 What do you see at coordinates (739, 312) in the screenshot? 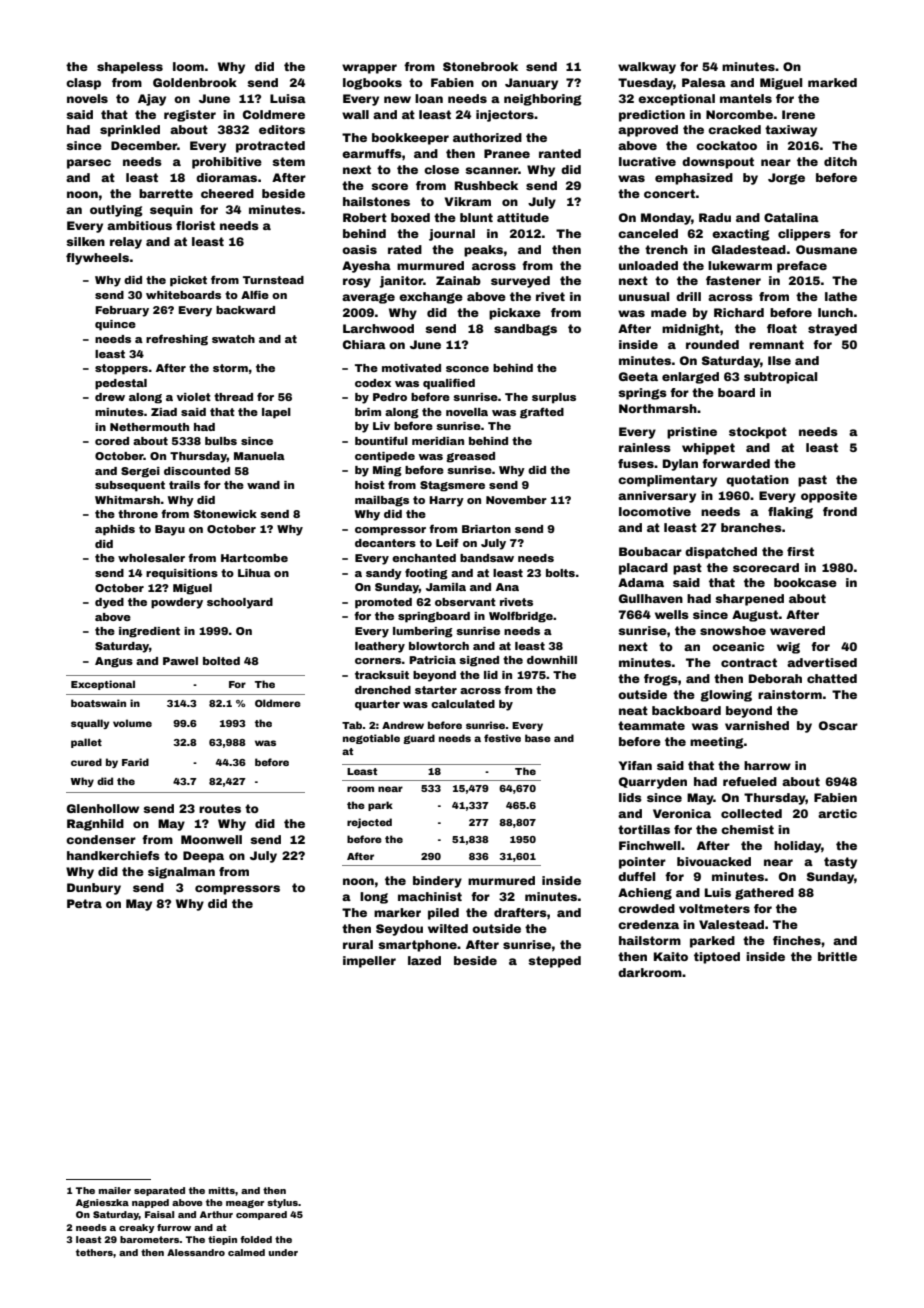
I see `Richard` at bounding box center [739, 312].
